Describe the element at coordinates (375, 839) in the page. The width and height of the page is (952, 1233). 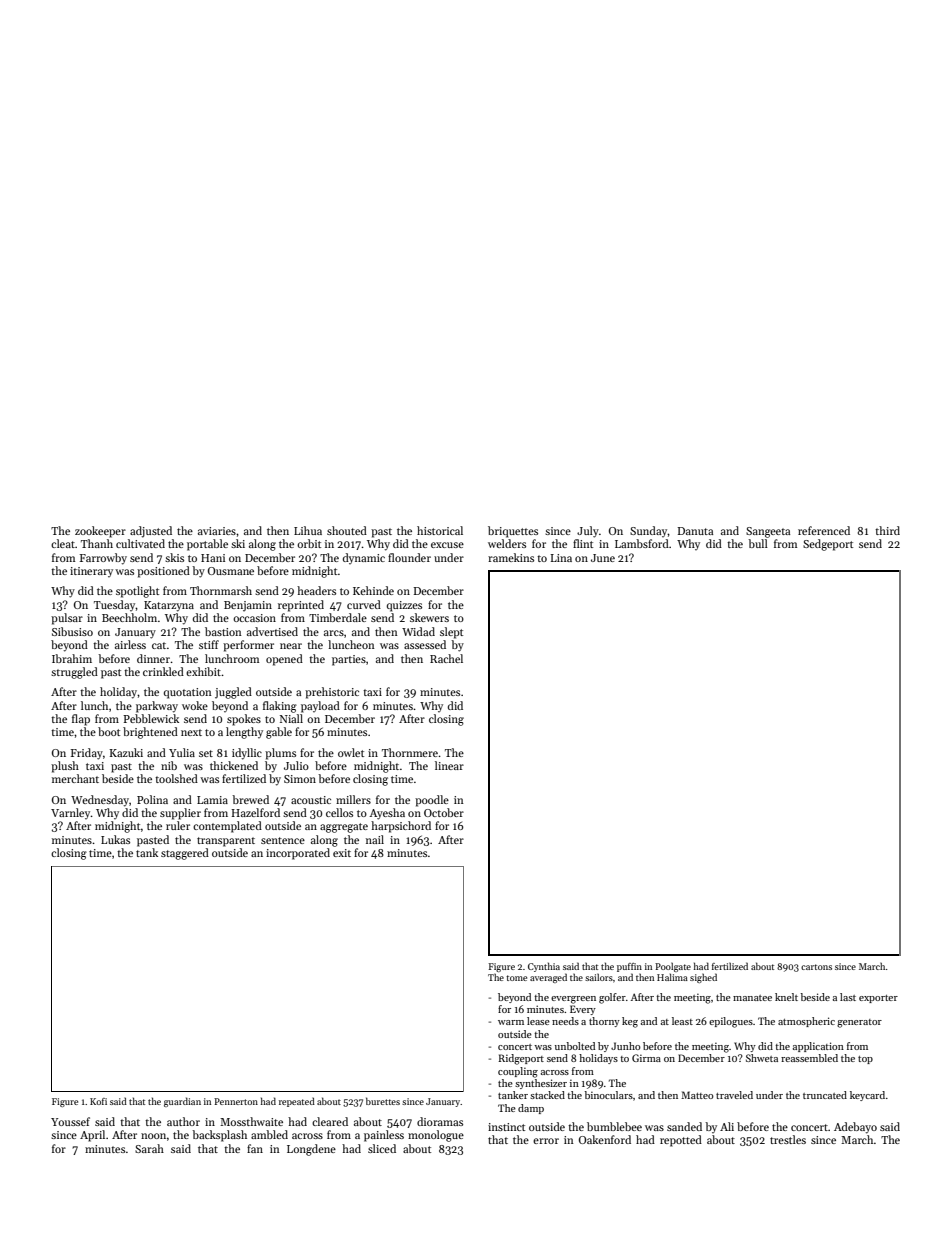
I see `nail` at that location.
